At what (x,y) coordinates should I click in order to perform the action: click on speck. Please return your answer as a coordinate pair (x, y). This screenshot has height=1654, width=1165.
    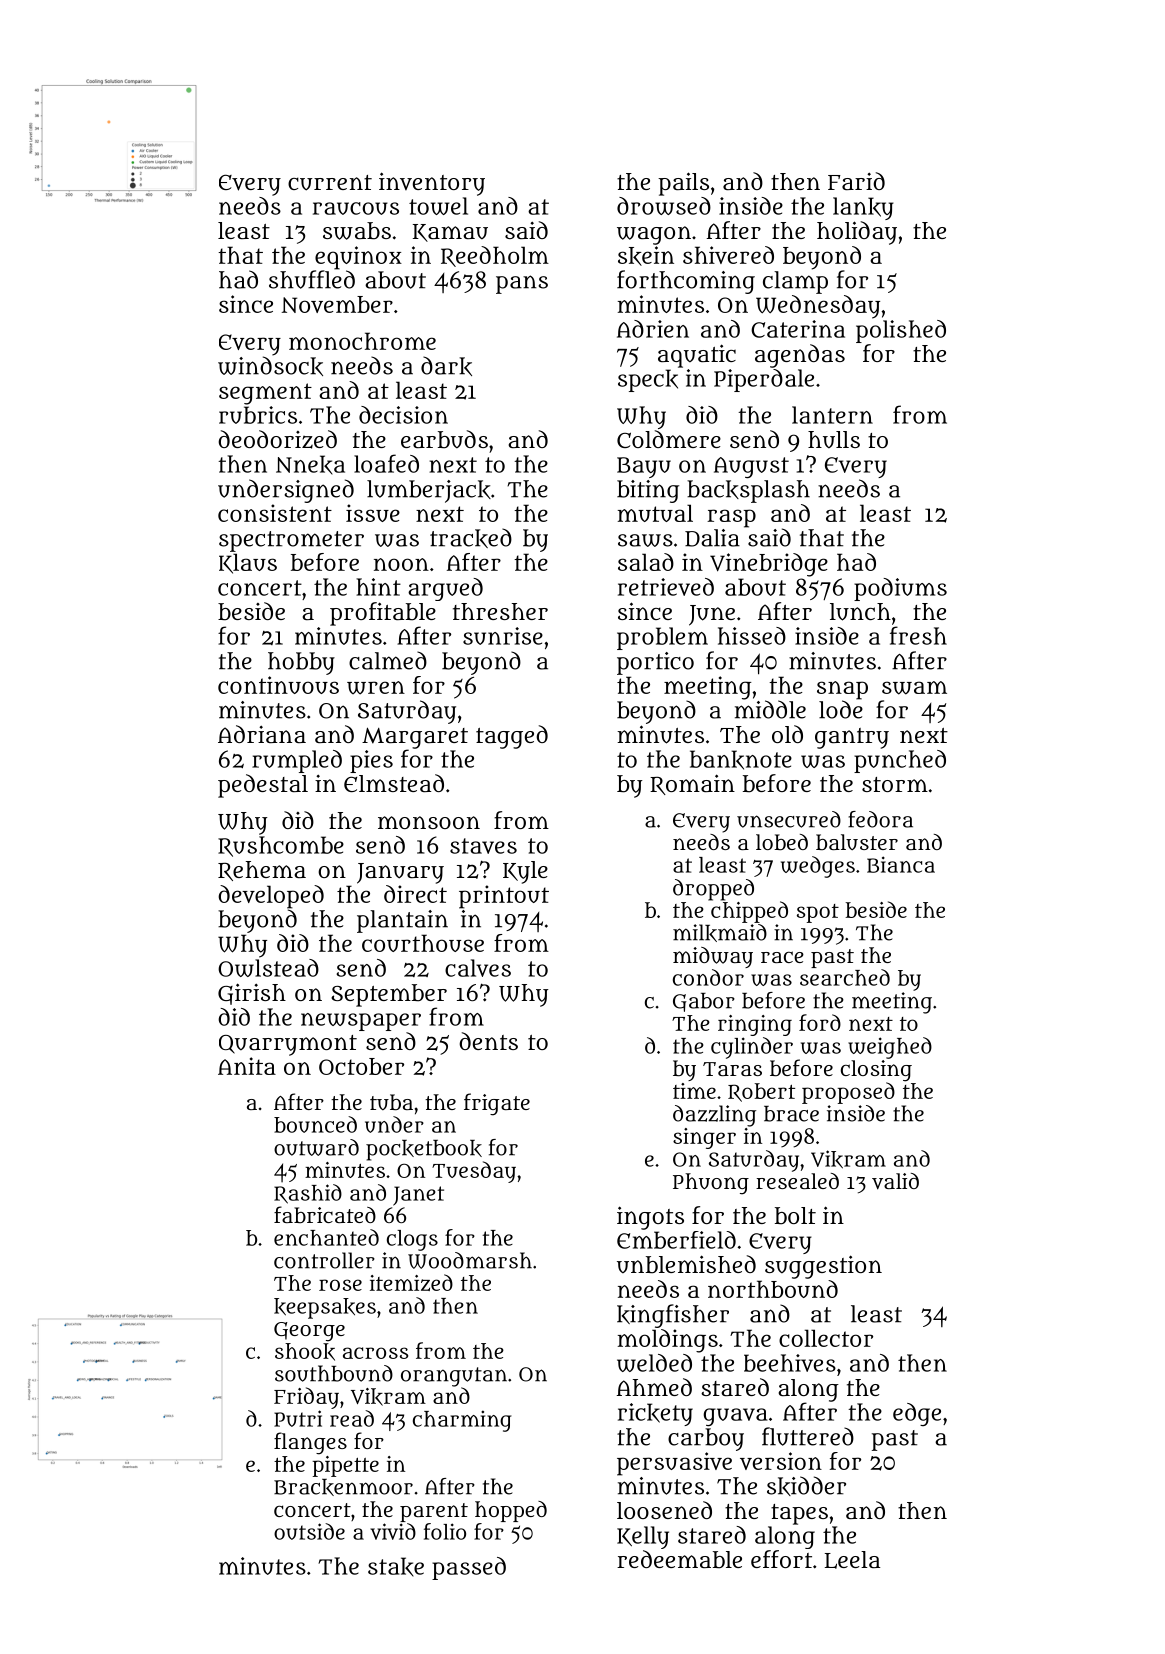
    Looking at the image, I should click on (648, 380).
